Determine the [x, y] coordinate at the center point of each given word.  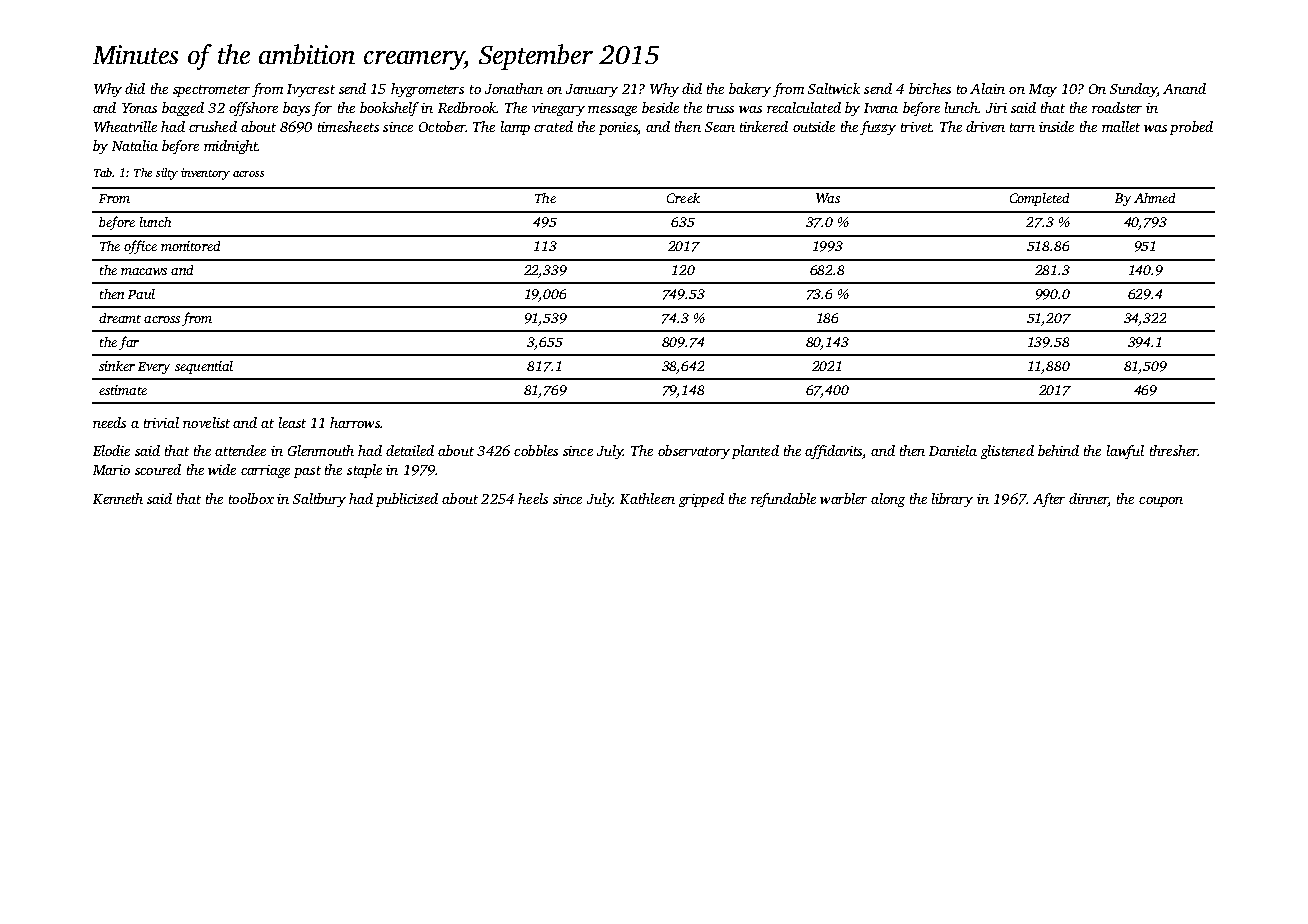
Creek [683, 198]
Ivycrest [311, 90]
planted [755, 452]
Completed [1039, 199]
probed [1191, 128]
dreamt [120, 318]
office [140, 247]
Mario [111, 470]
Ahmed [1154, 198]
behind [1058, 450]
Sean [720, 127]
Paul [141, 294]
